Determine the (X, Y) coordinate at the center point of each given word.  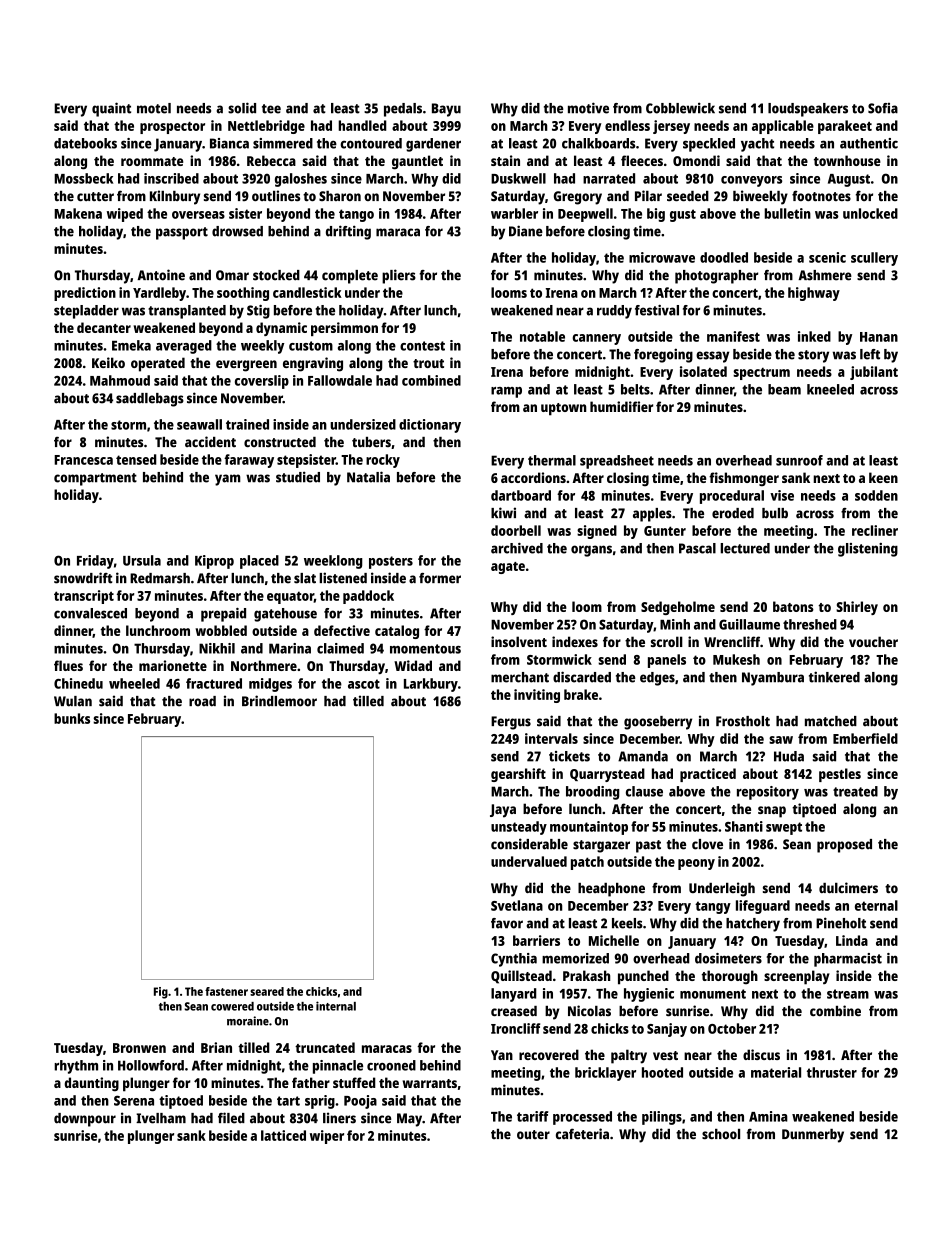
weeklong (333, 562)
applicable (783, 127)
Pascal (697, 548)
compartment (95, 479)
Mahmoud (120, 380)
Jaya (503, 811)
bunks (72, 718)
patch (587, 863)
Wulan (73, 701)
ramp (506, 392)
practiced (708, 775)
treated (855, 791)
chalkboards (598, 143)
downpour (85, 1120)
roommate (152, 161)
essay (712, 357)
